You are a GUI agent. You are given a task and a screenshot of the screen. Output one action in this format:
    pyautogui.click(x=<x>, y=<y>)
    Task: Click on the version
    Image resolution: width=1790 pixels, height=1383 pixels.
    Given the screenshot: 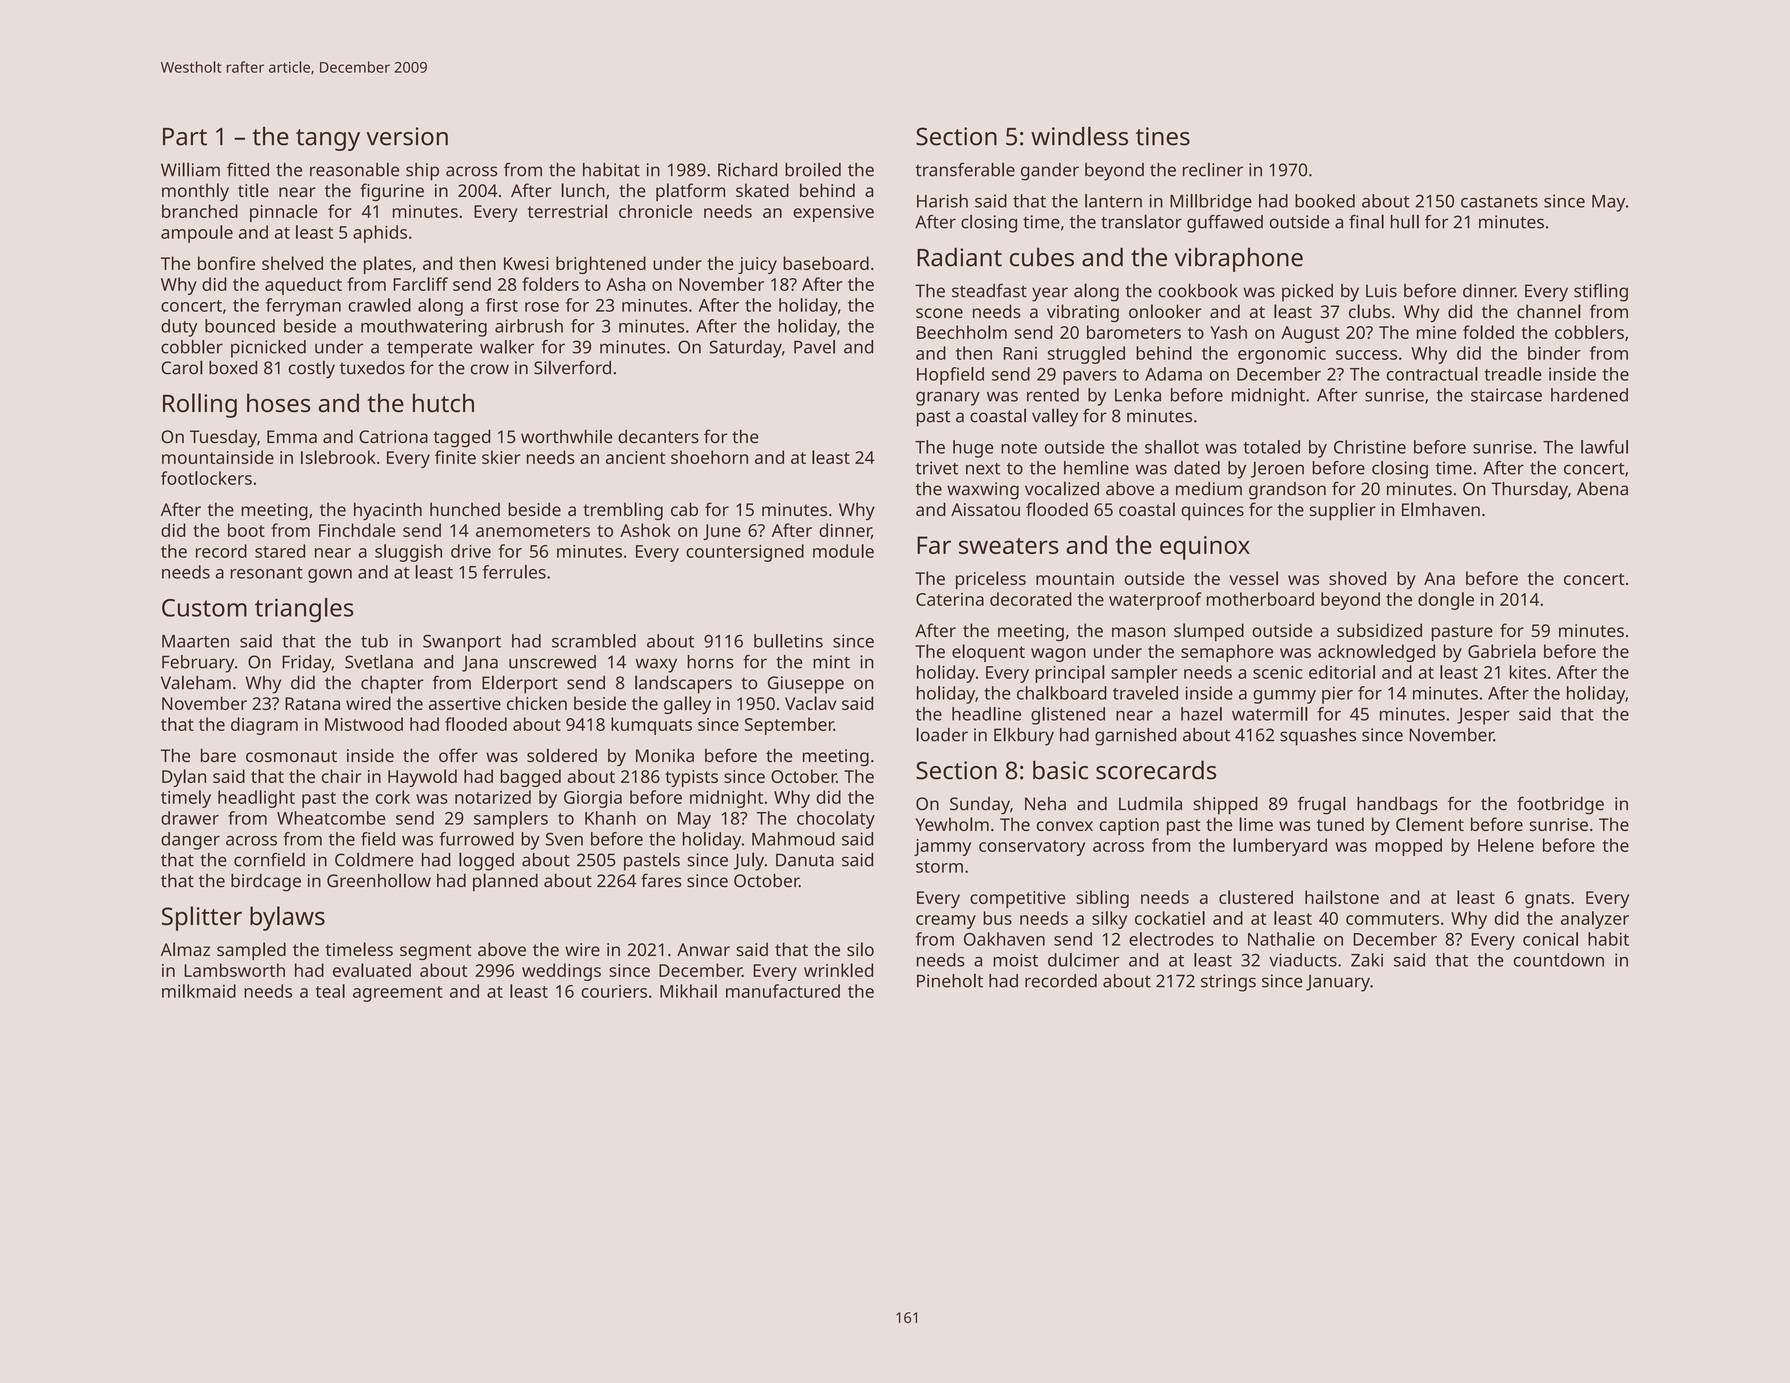 What is the action you would take?
    pyautogui.click(x=407, y=136)
